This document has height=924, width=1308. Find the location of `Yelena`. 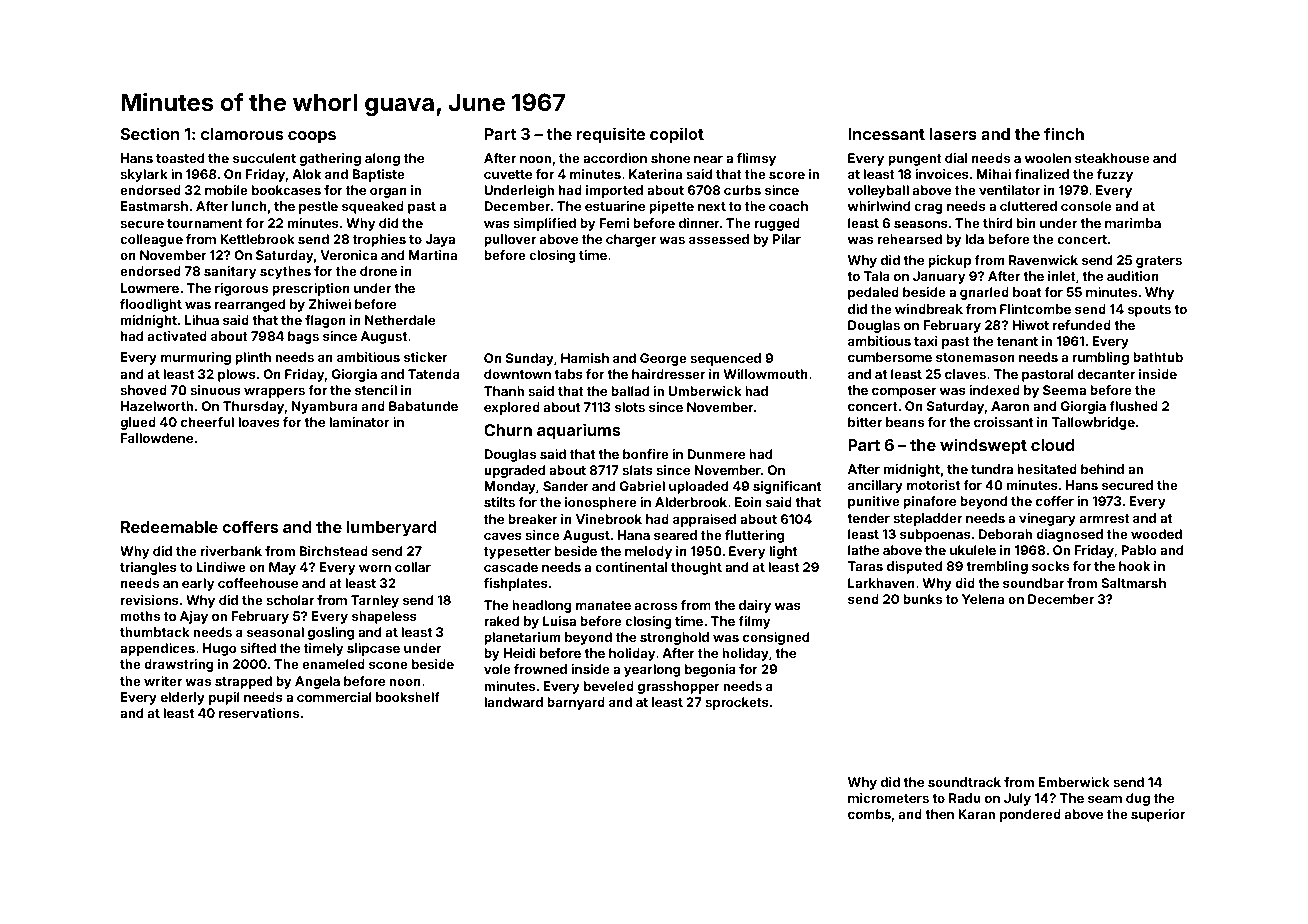

Yelena is located at coordinates (983, 599).
